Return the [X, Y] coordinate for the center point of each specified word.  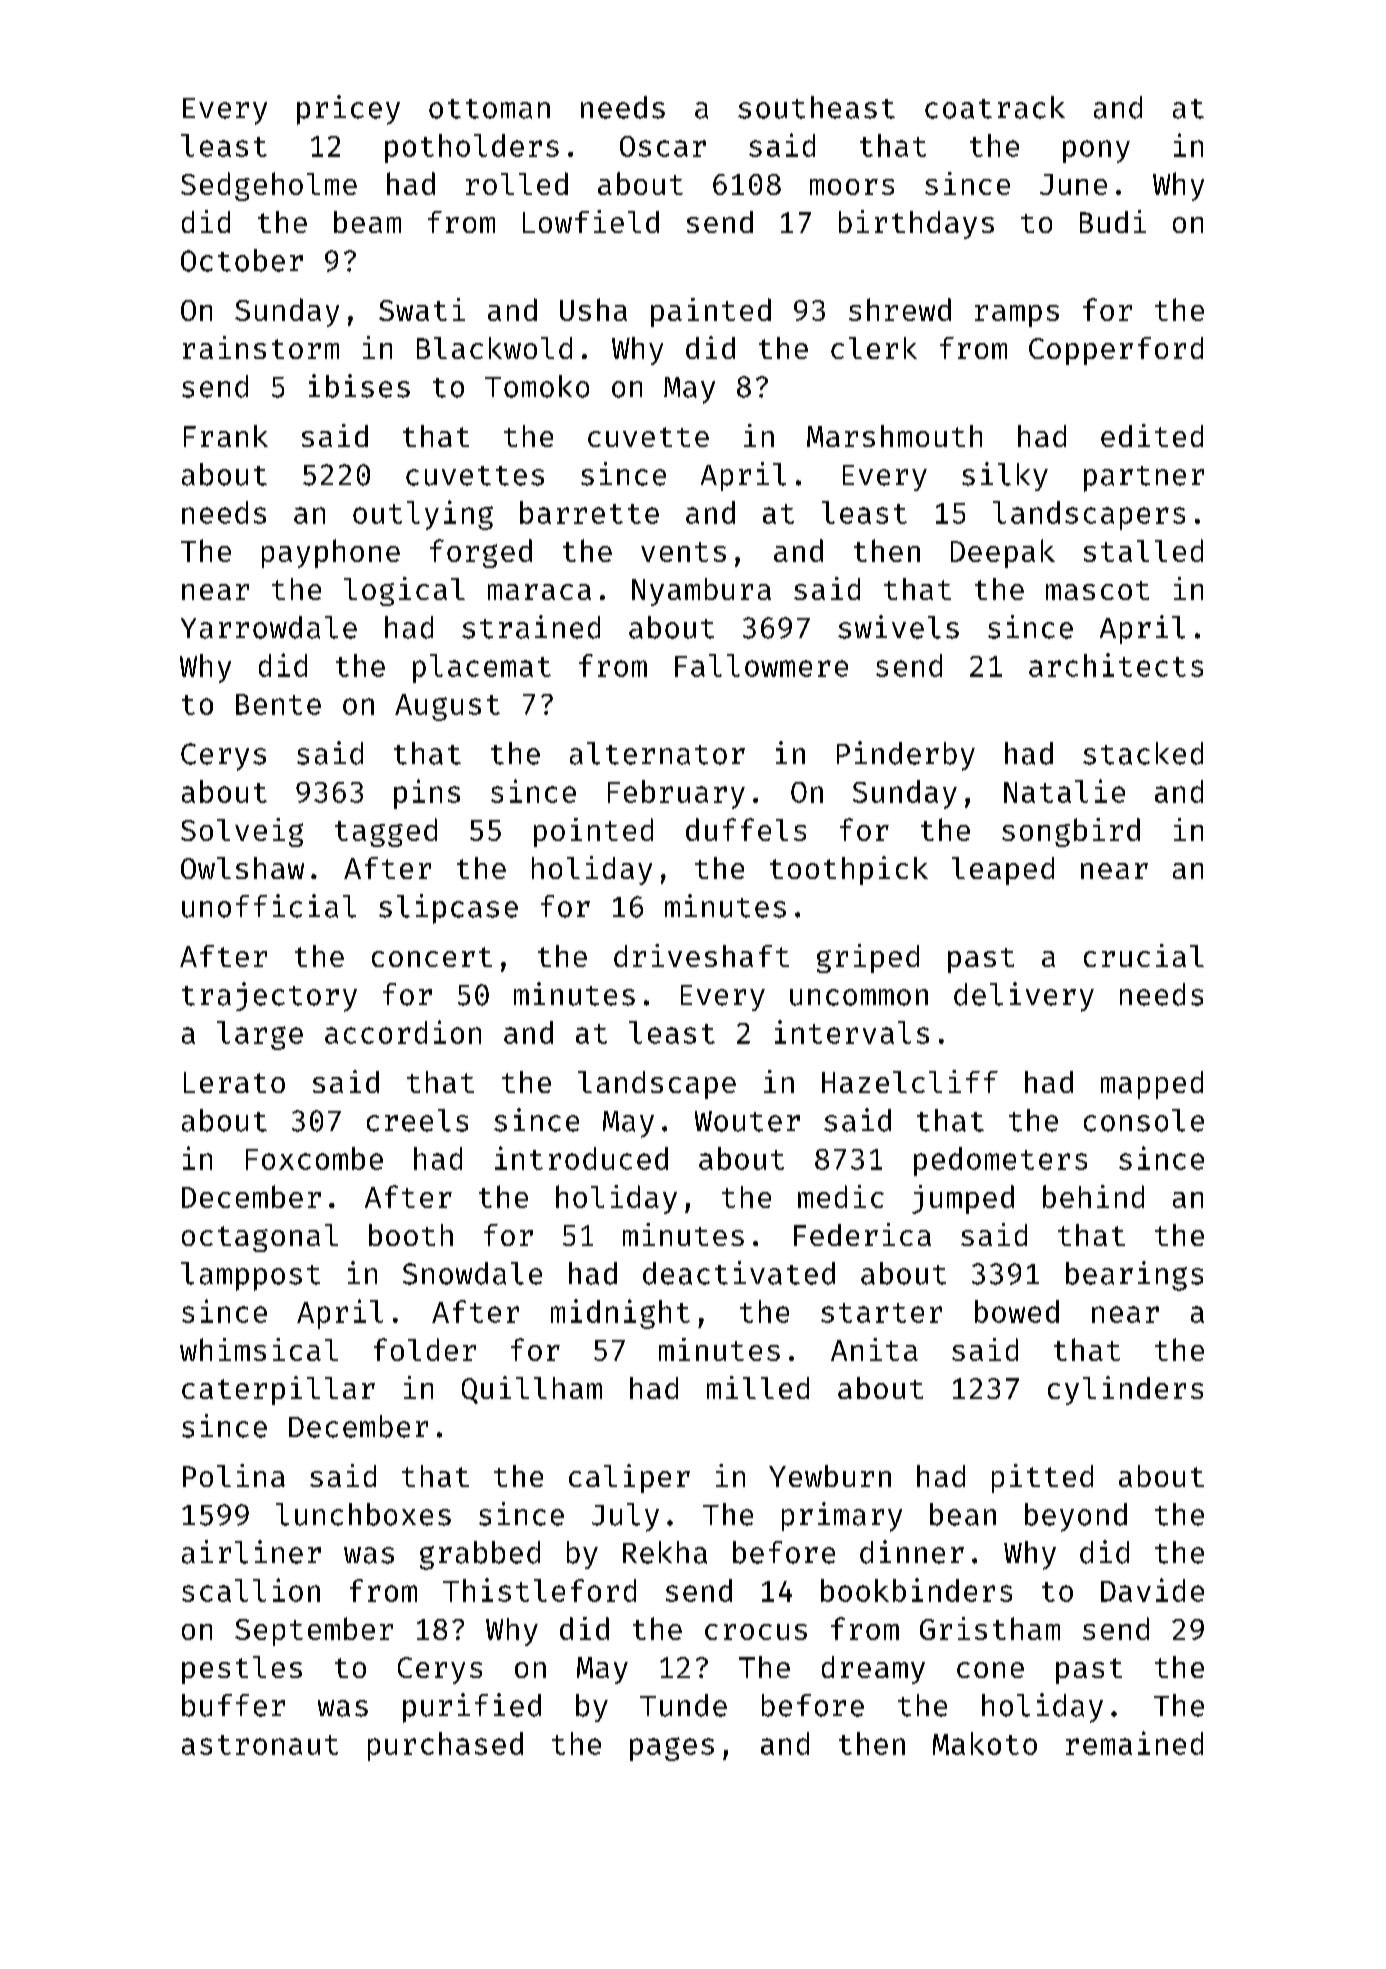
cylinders [1125, 1390]
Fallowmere [761, 665]
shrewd [900, 309]
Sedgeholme [269, 186]
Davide [1152, 1590]
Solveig [242, 832]
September [314, 1631]
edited [1152, 435]
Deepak [1003, 553]
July [625, 1517]
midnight [620, 1314]
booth [411, 1235]
